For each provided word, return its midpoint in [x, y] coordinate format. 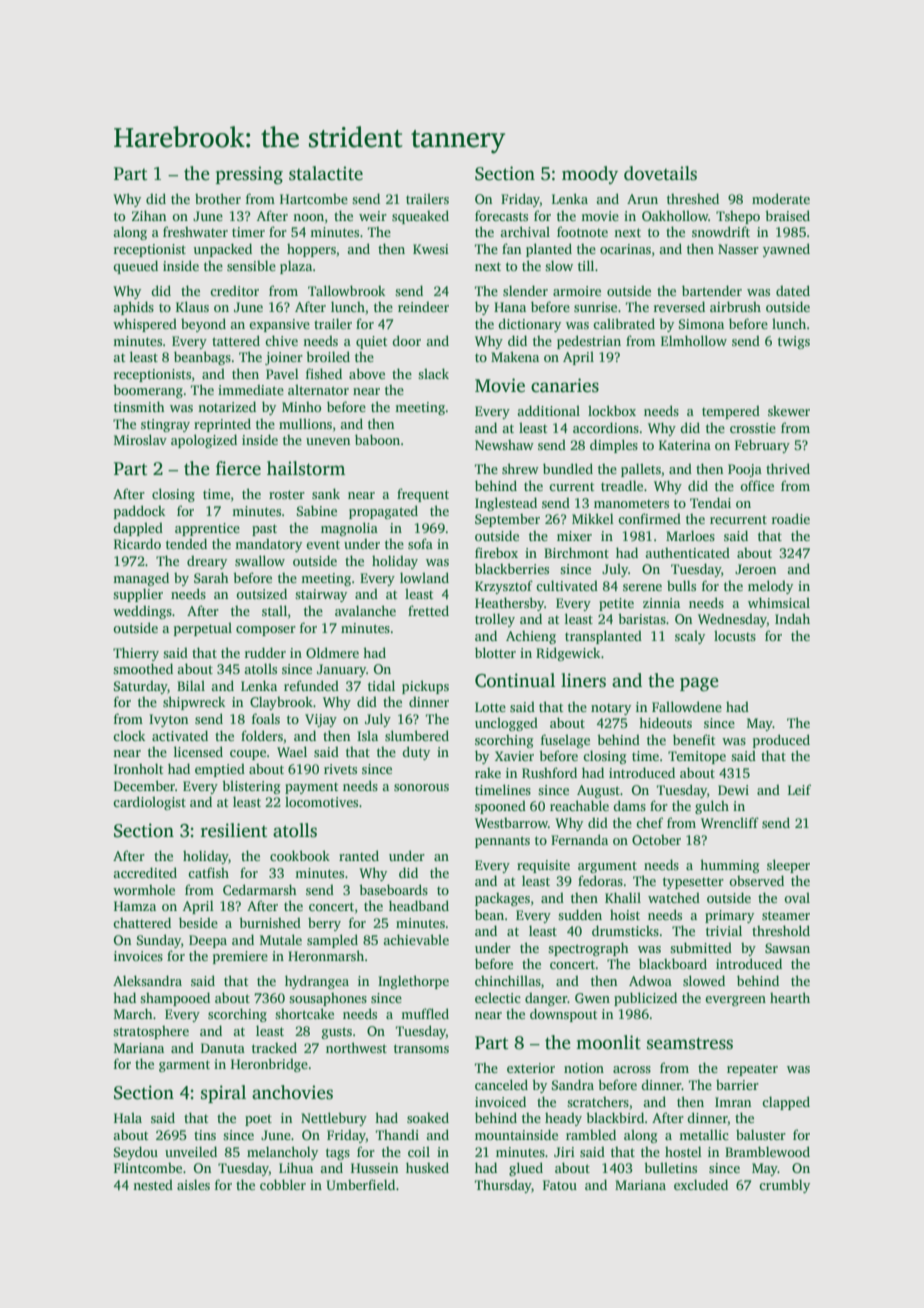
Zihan [149, 215]
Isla [367, 735]
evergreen [735, 1001]
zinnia [661, 603]
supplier [138, 595]
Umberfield [360, 1184]
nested [153, 1184]
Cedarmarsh [260, 889]
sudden [580, 914]
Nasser [738, 249]
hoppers [311, 250]
